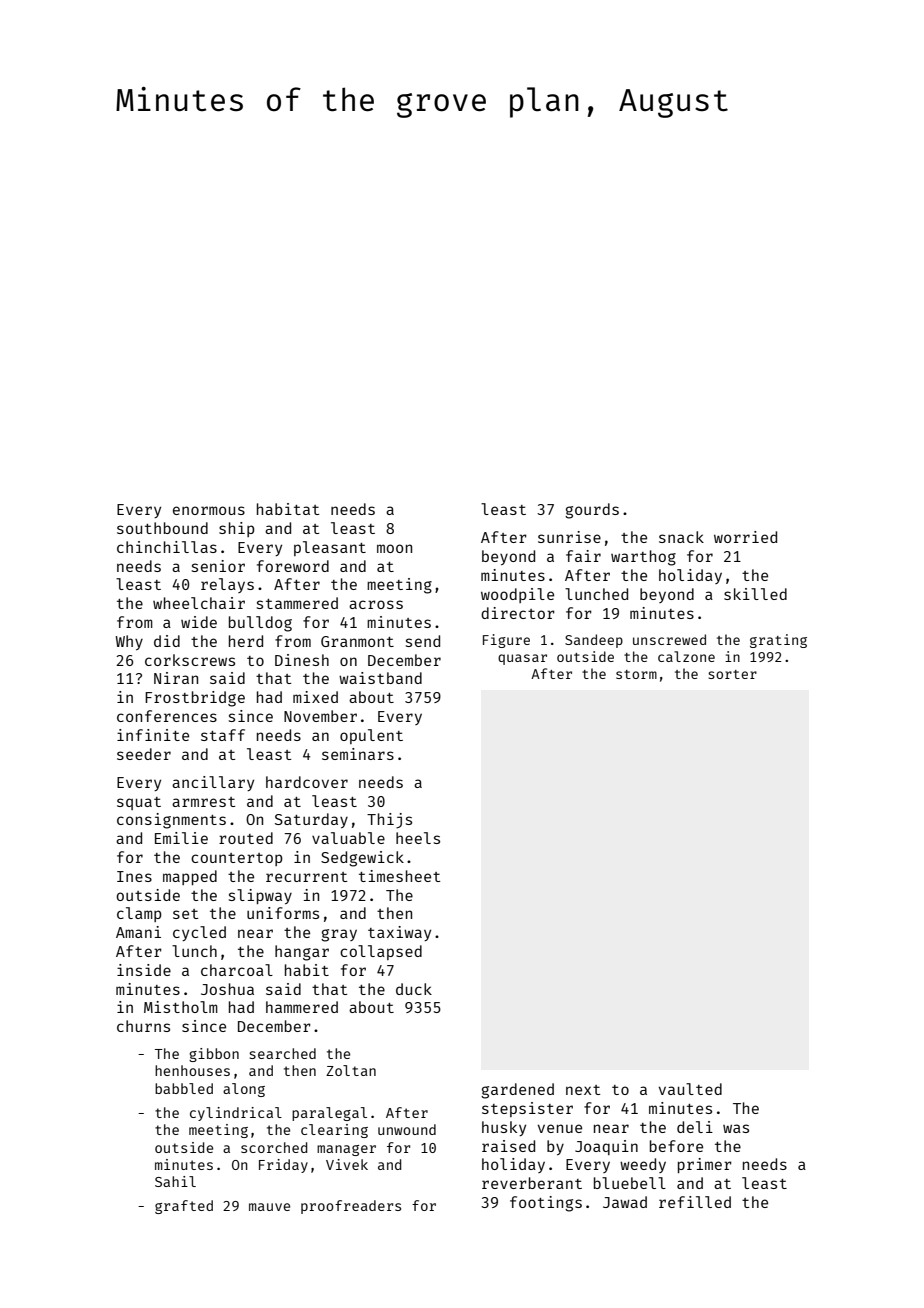 This screenshot has width=924, height=1308. I want to click on sunrise, so click(569, 537).
